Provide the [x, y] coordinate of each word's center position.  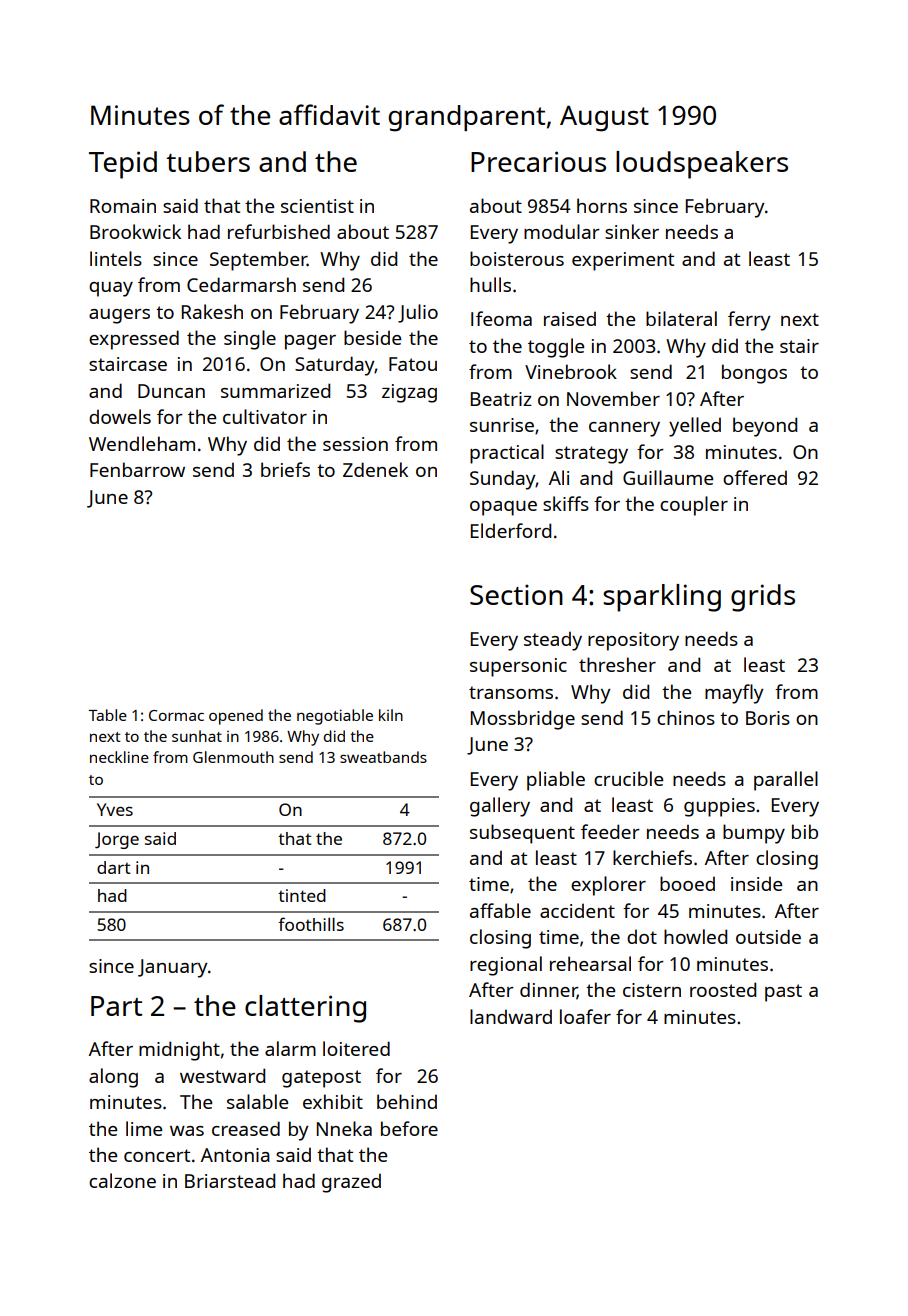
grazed [351, 1183]
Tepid [123, 165]
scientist [317, 206]
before [409, 1128]
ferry [749, 321]
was [187, 1131]
